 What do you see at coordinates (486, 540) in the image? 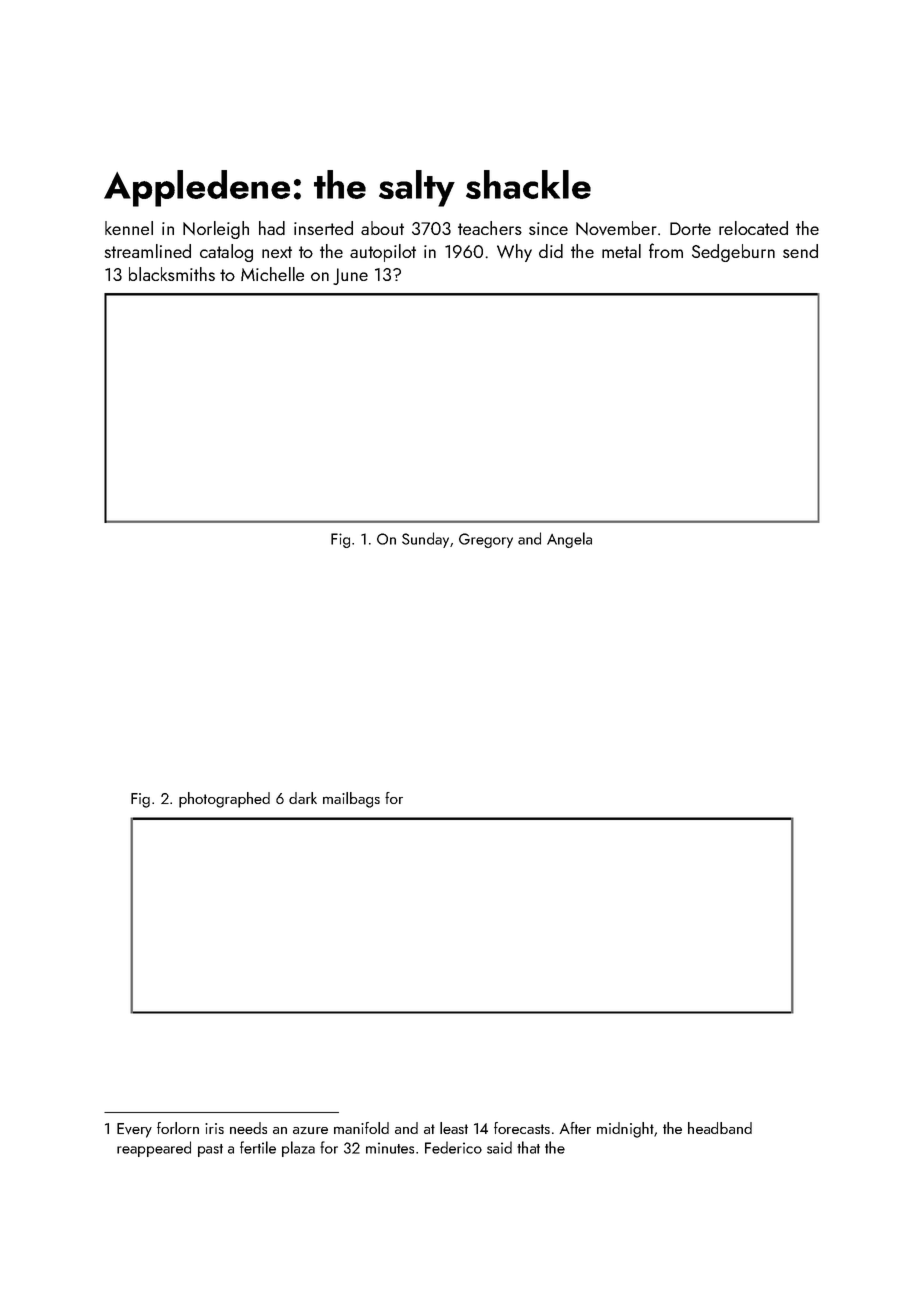
I see `Gregory` at bounding box center [486, 540].
